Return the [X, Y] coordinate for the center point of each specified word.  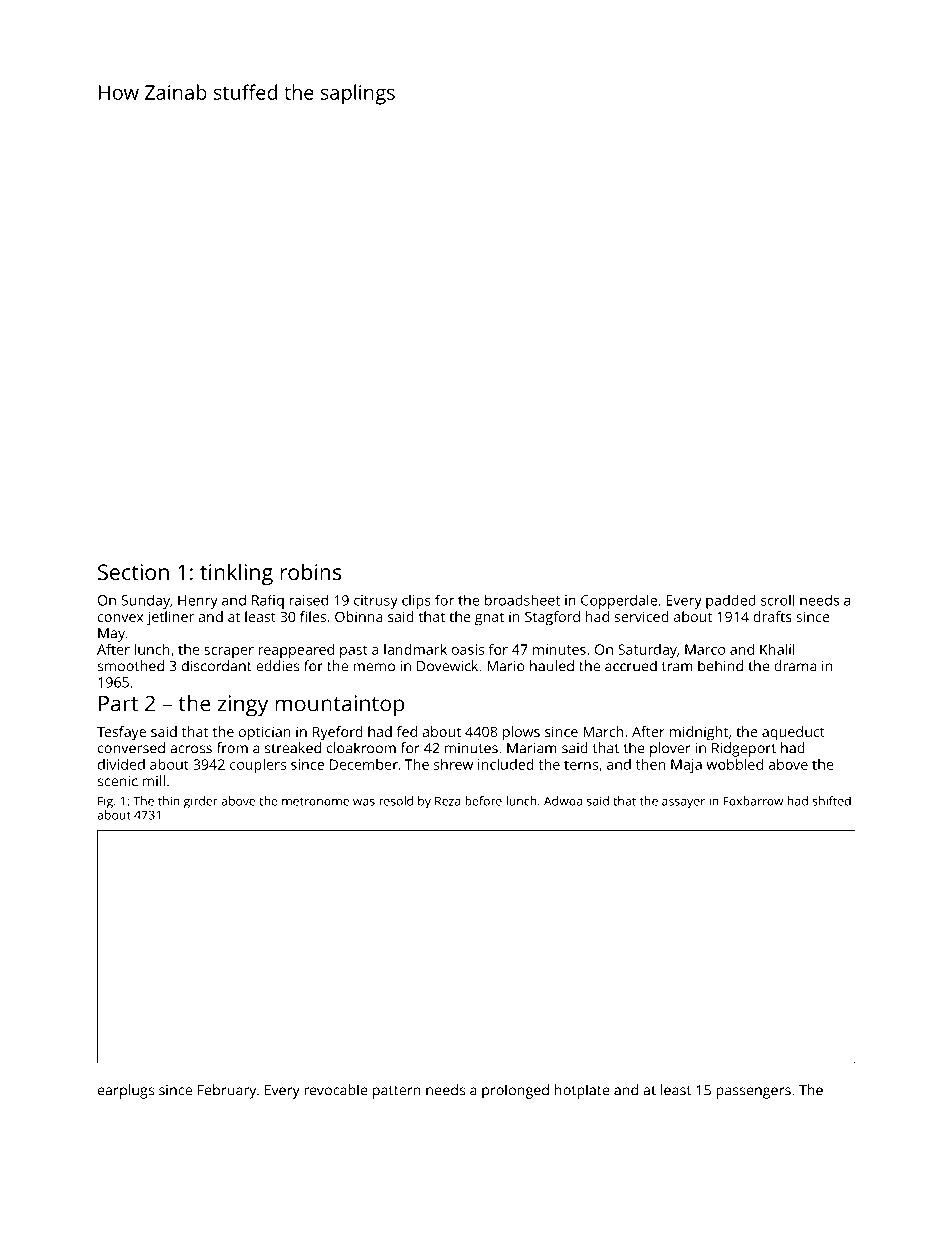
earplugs [126, 1091]
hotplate [582, 1091]
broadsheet [522, 600]
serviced [642, 616]
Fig [105, 802]
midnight [699, 733]
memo [374, 667]
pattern [397, 1092]
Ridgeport [744, 749]
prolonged [515, 1091]
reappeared [296, 651]
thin [169, 801]
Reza [447, 801]
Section [133, 572]
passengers [753, 1093]
